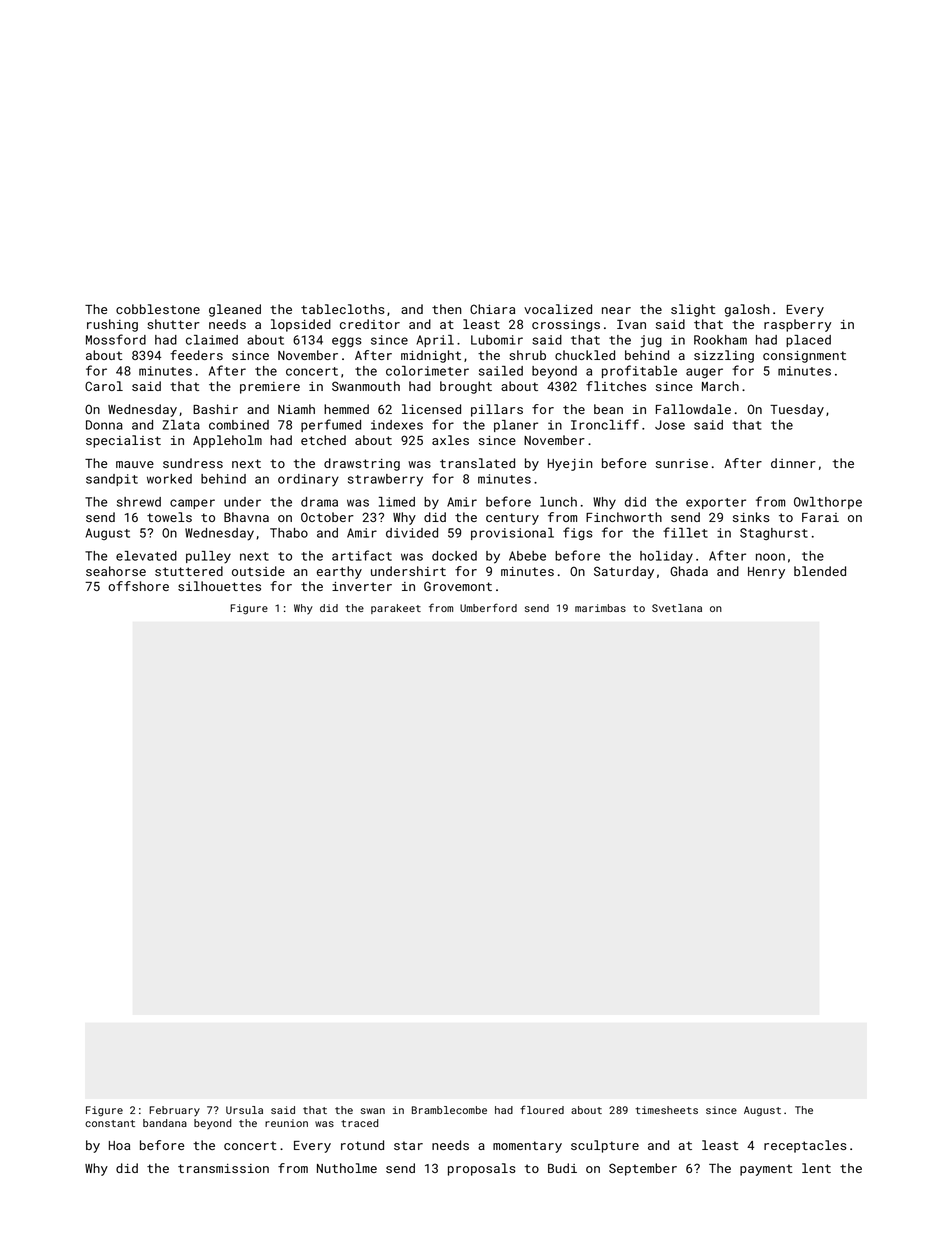  What do you see at coordinates (527, 556) in the screenshot?
I see `Abebe` at bounding box center [527, 556].
